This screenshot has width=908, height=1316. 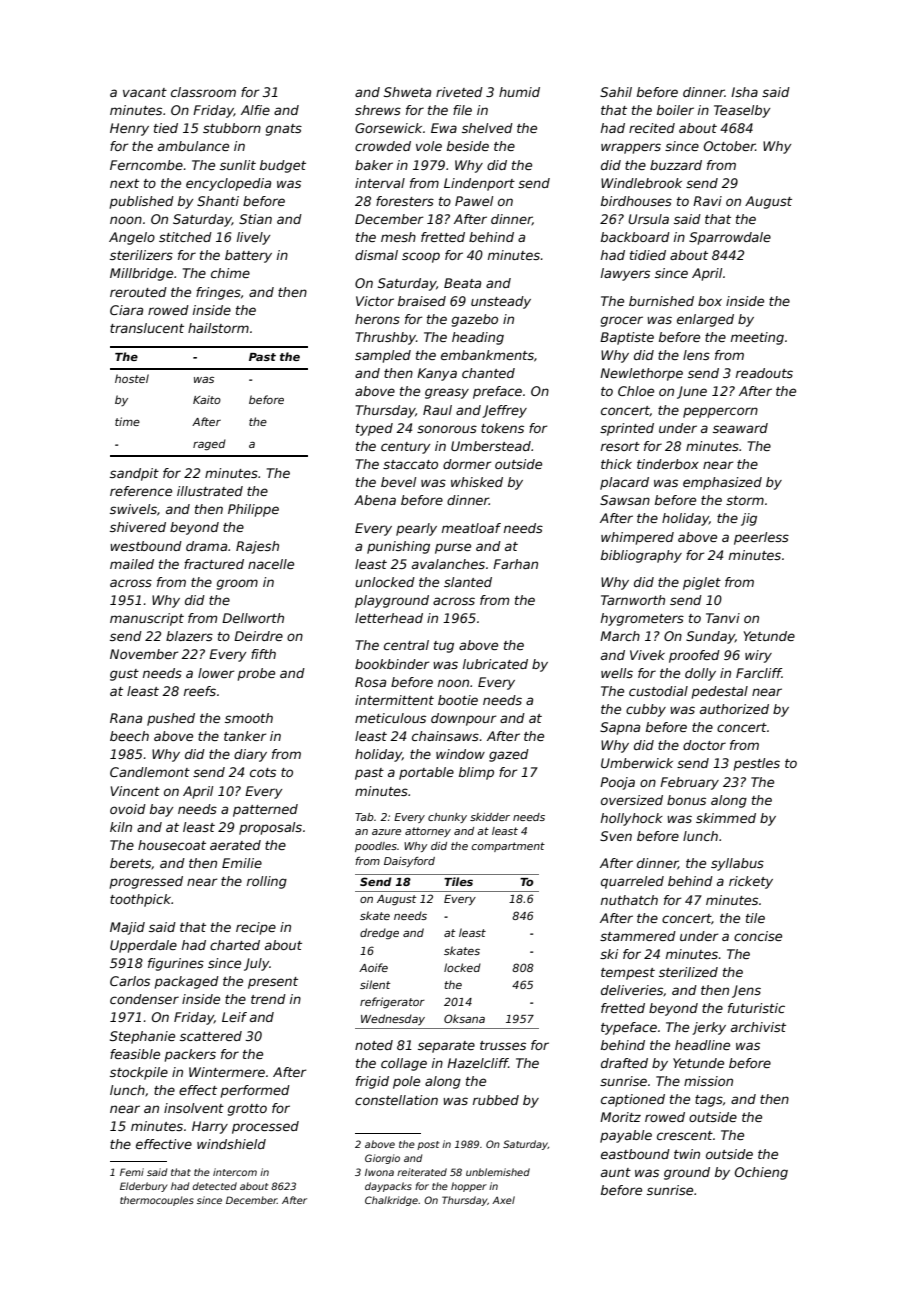 What do you see at coordinates (730, 238) in the screenshot?
I see `Sparrowdale` at bounding box center [730, 238].
